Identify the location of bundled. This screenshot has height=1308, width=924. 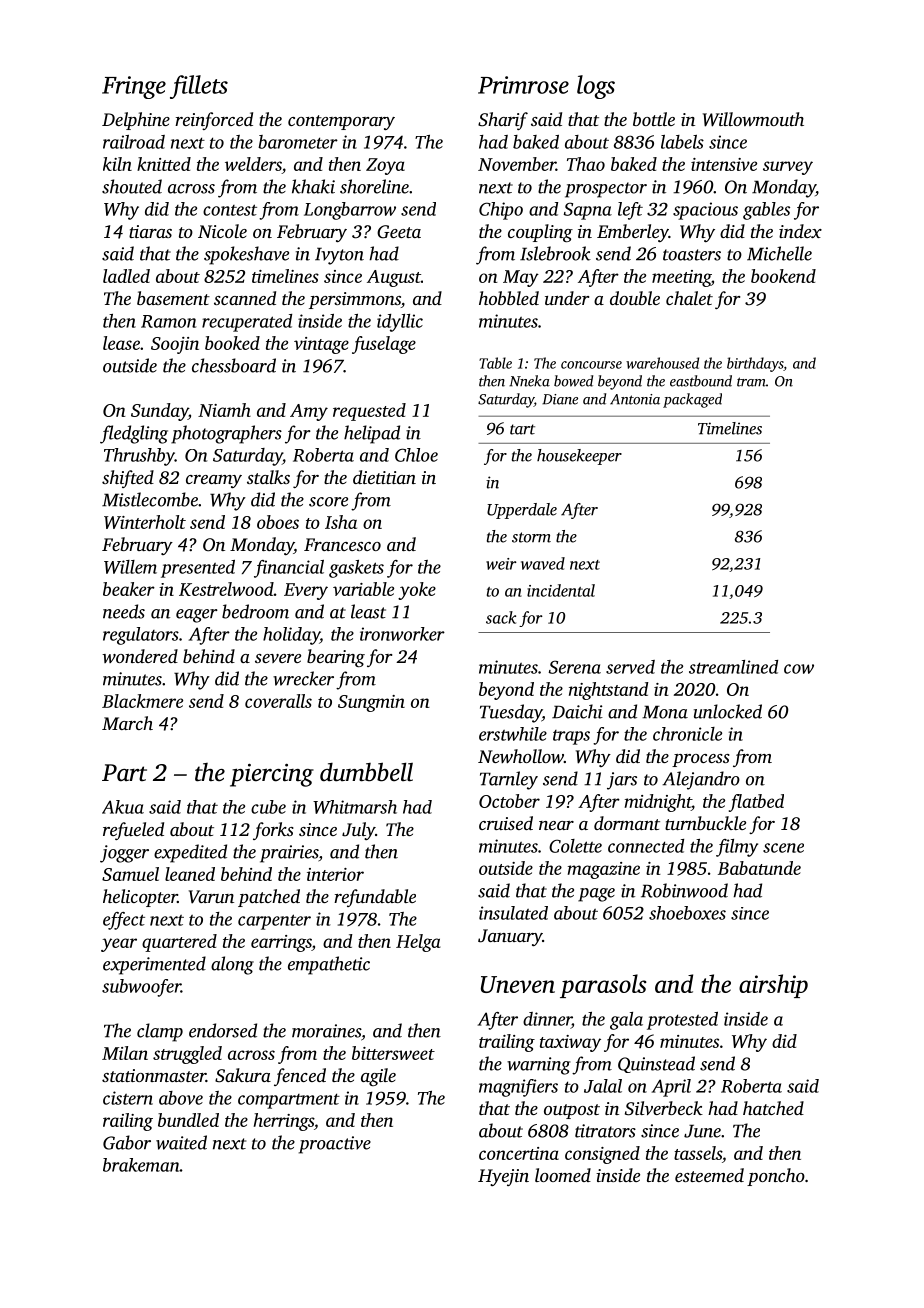
(188, 1120).
